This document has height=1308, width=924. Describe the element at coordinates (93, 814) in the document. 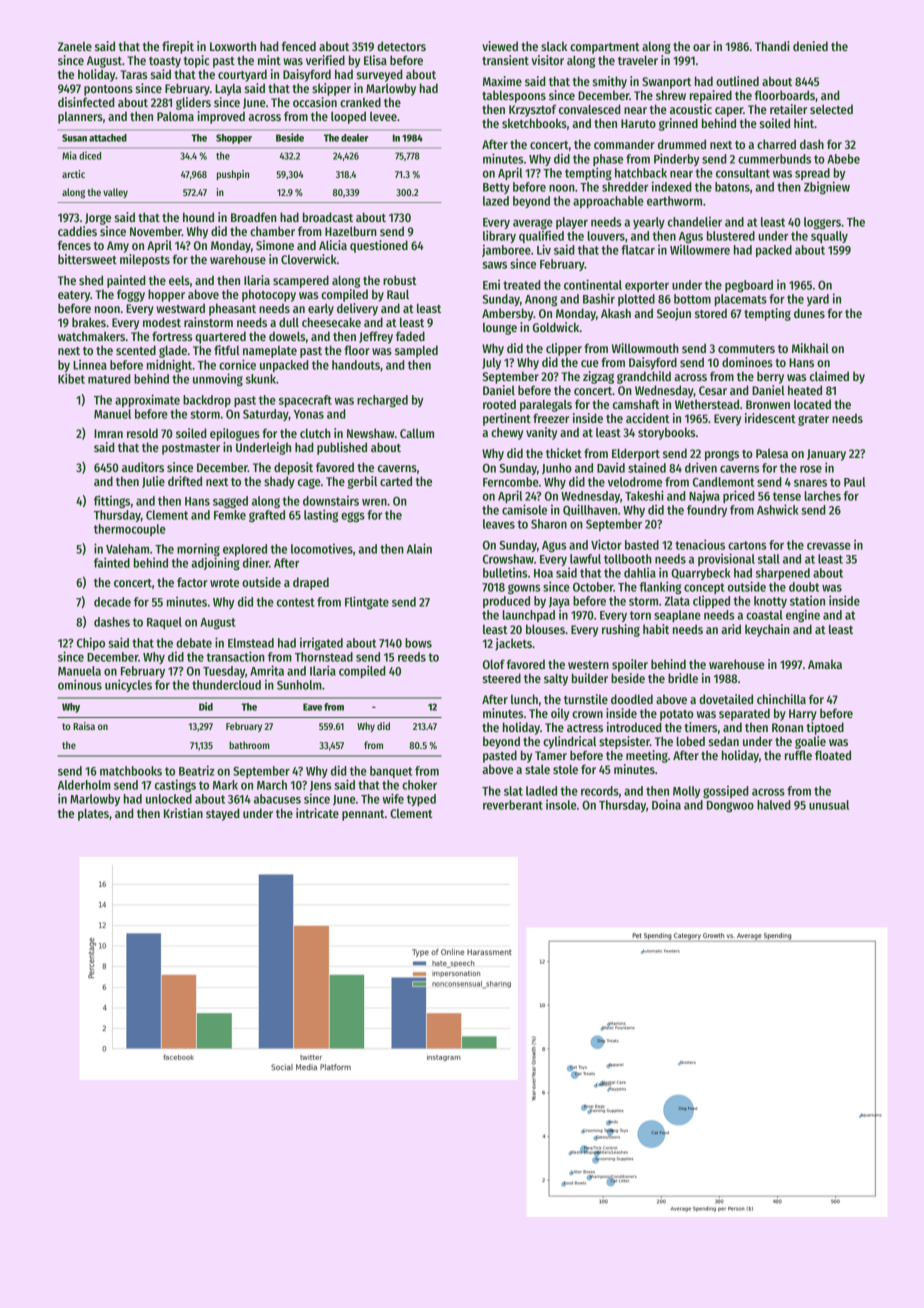

I see `plates` at that location.
